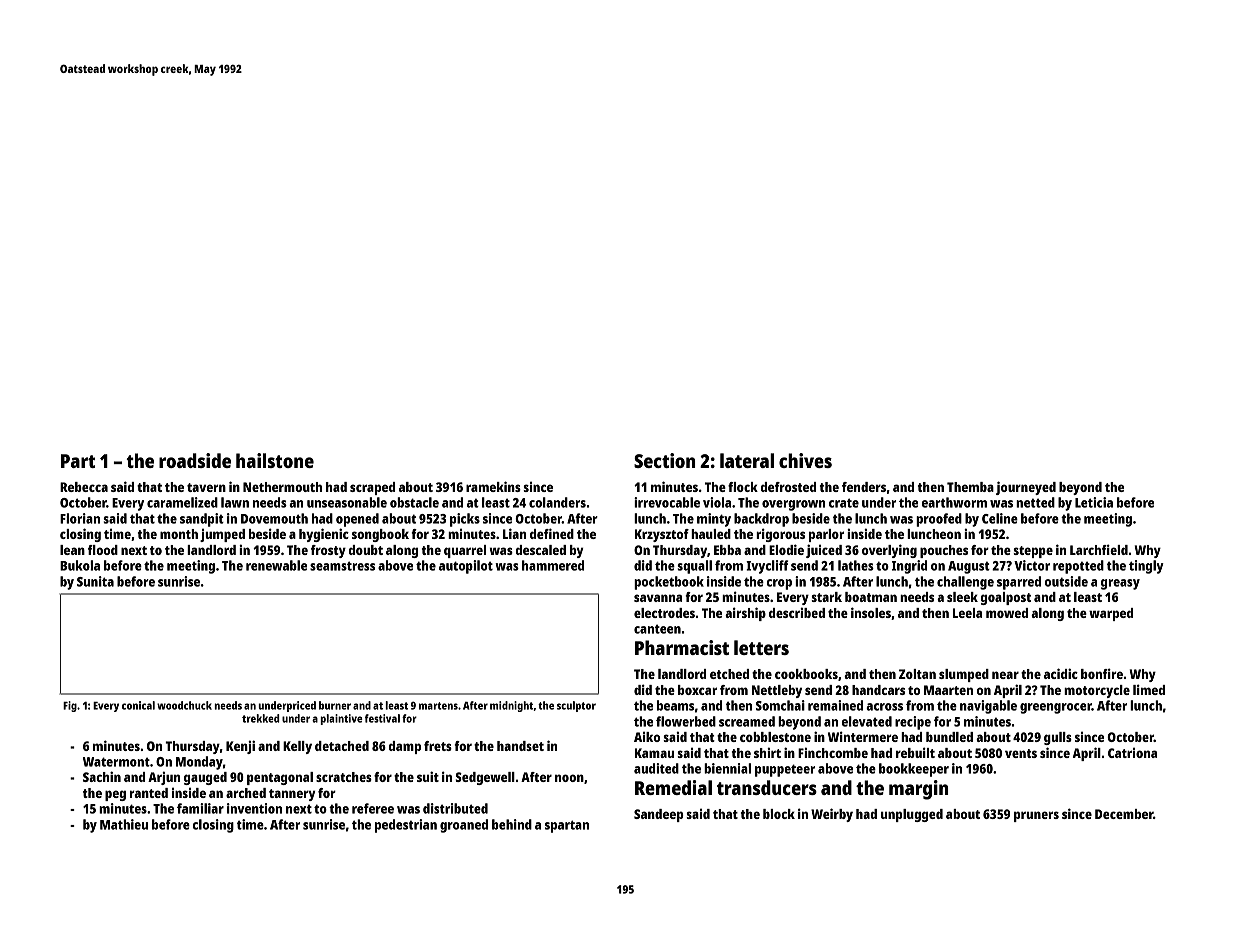 This screenshot has width=1233, height=952. I want to click on hauled, so click(711, 534).
